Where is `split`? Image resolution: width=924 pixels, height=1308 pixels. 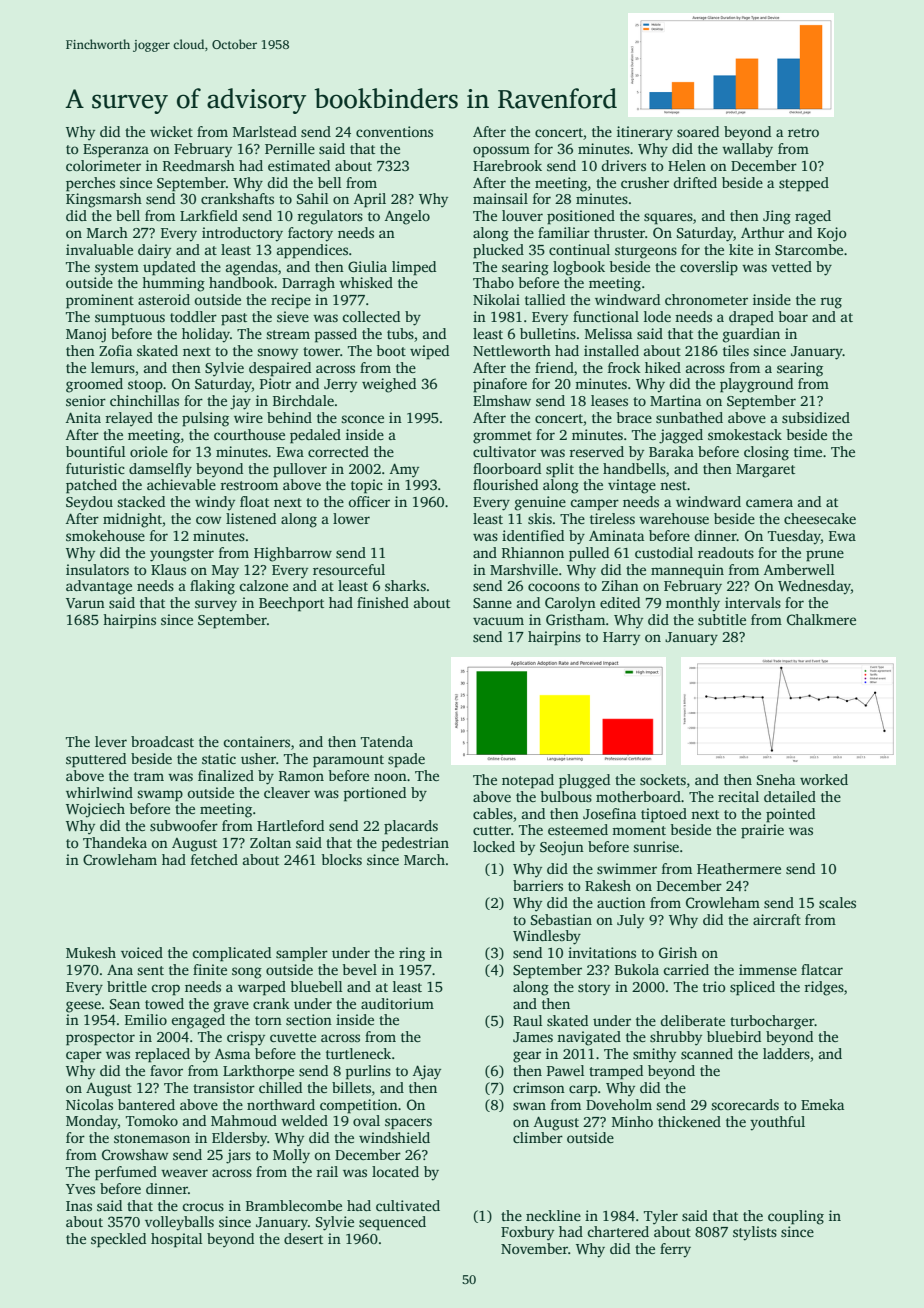 split is located at coordinates (560, 470).
